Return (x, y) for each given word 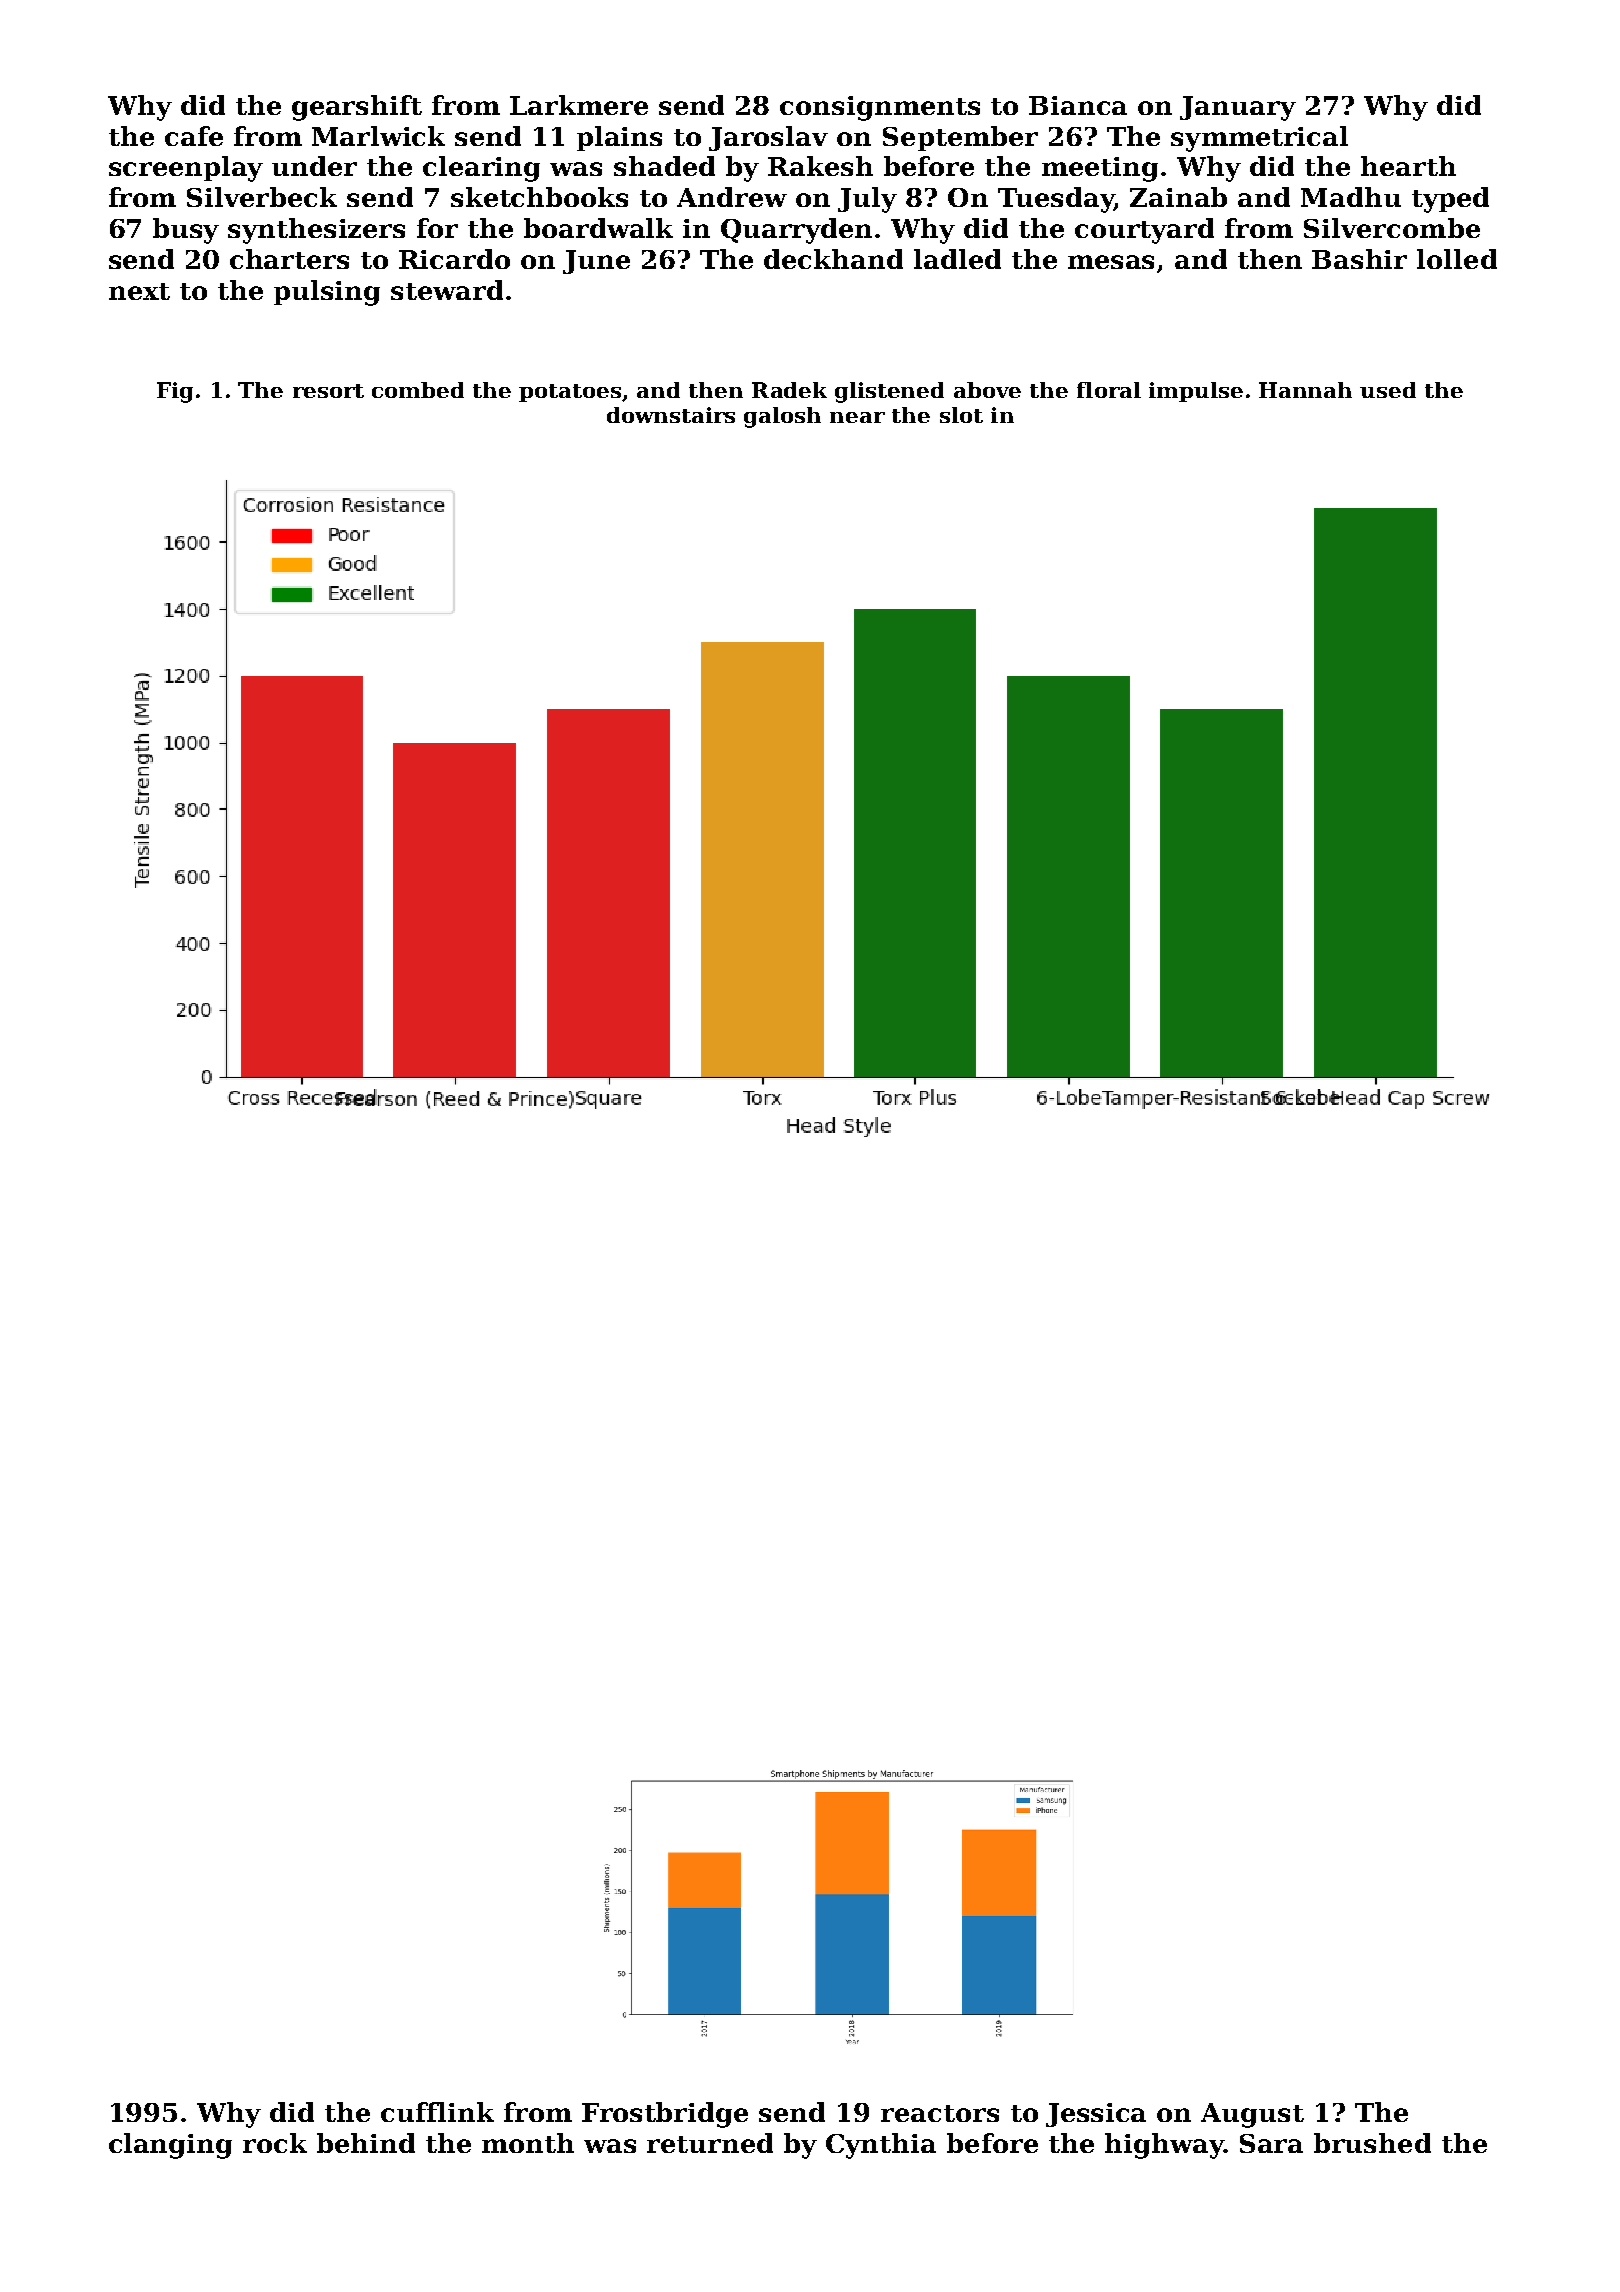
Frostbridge (665, 2115)
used (1388, 390)
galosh (782, 417)
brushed (1372, 2143)
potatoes (570, 393)
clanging (170, 2146)
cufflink (437, 2112)
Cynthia (881, 2146)
